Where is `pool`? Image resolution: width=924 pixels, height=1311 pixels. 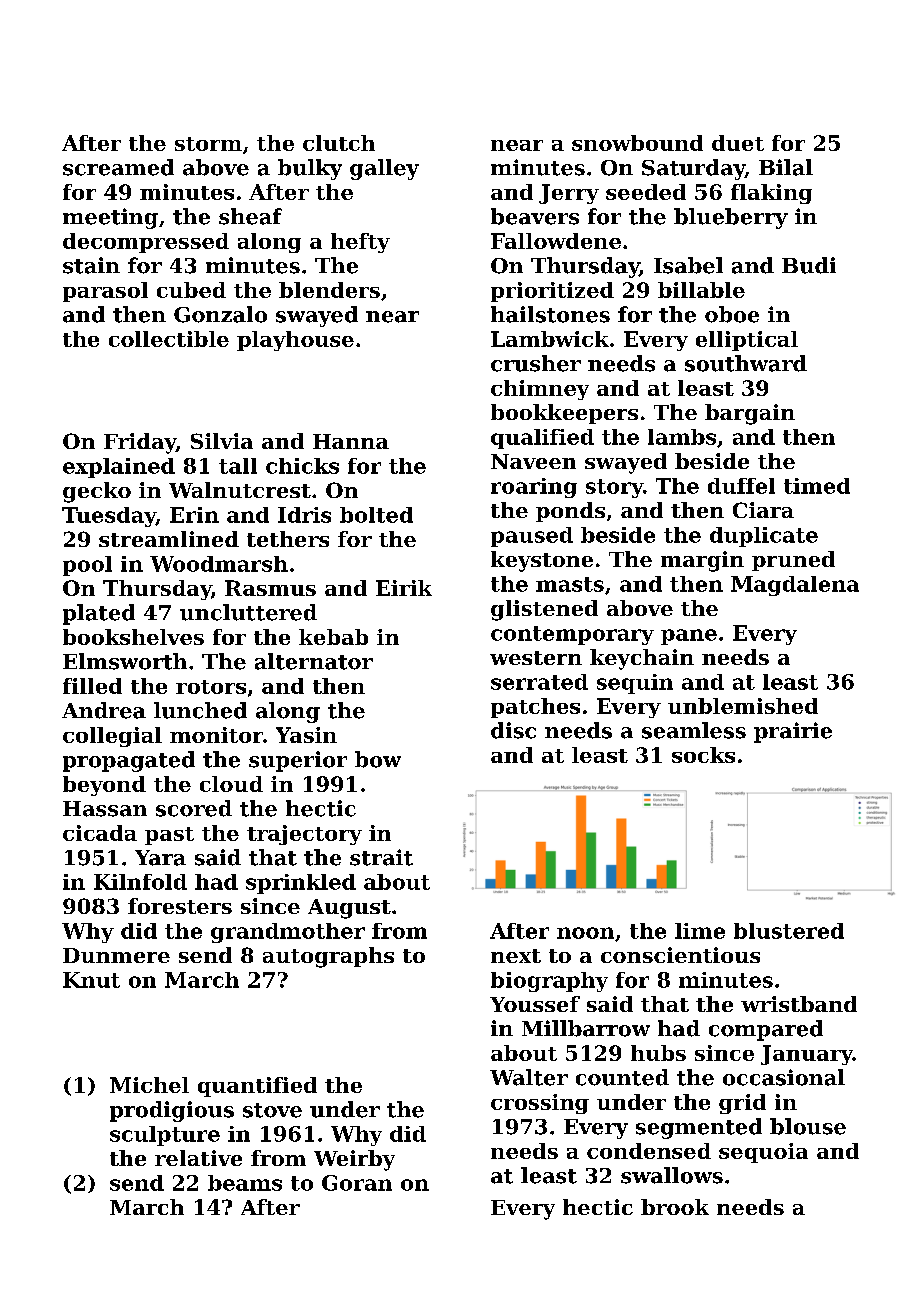
pool is located at coordinates (87, 566).
